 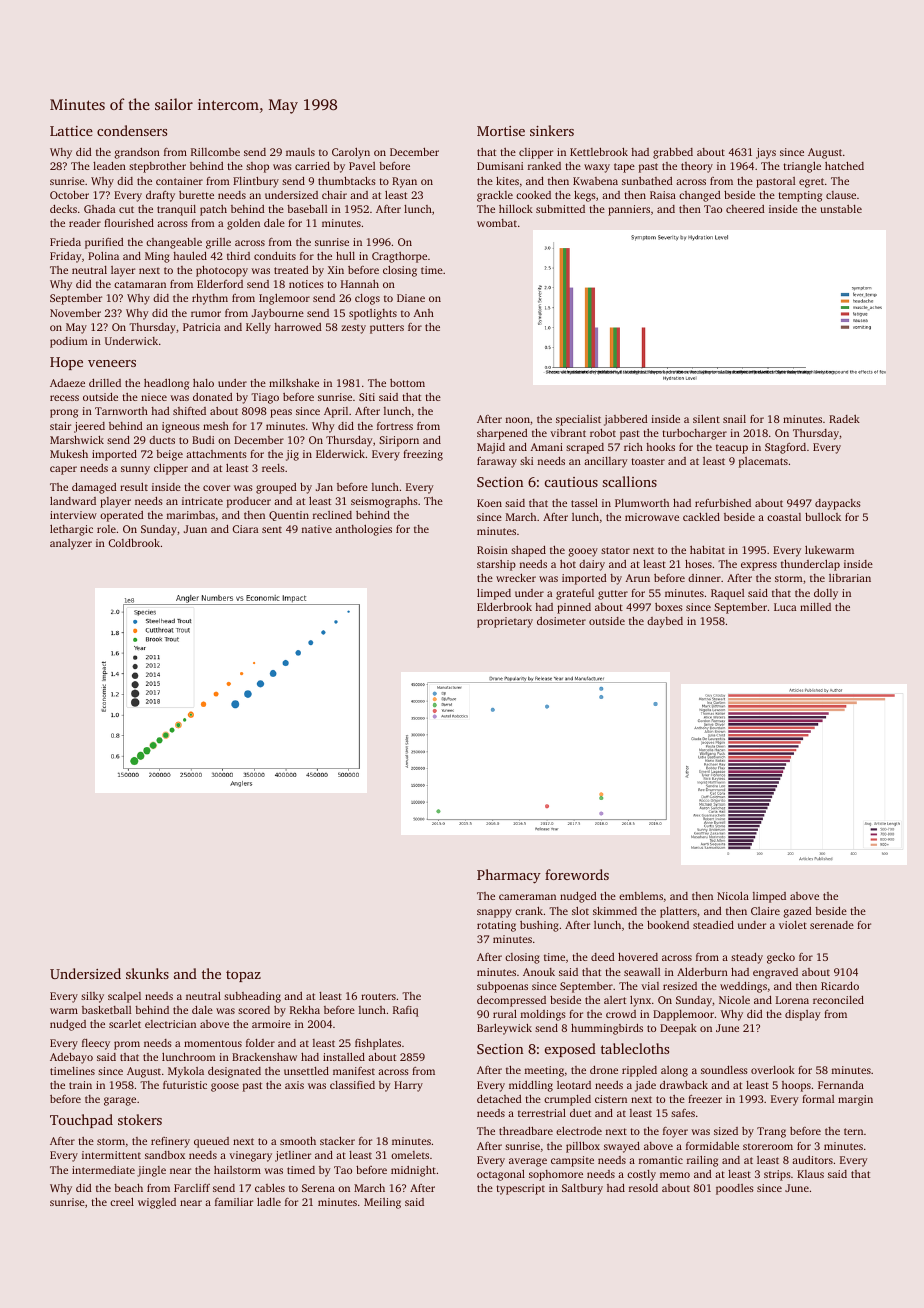 I want to click on routers, so click(x=378, y=996).
